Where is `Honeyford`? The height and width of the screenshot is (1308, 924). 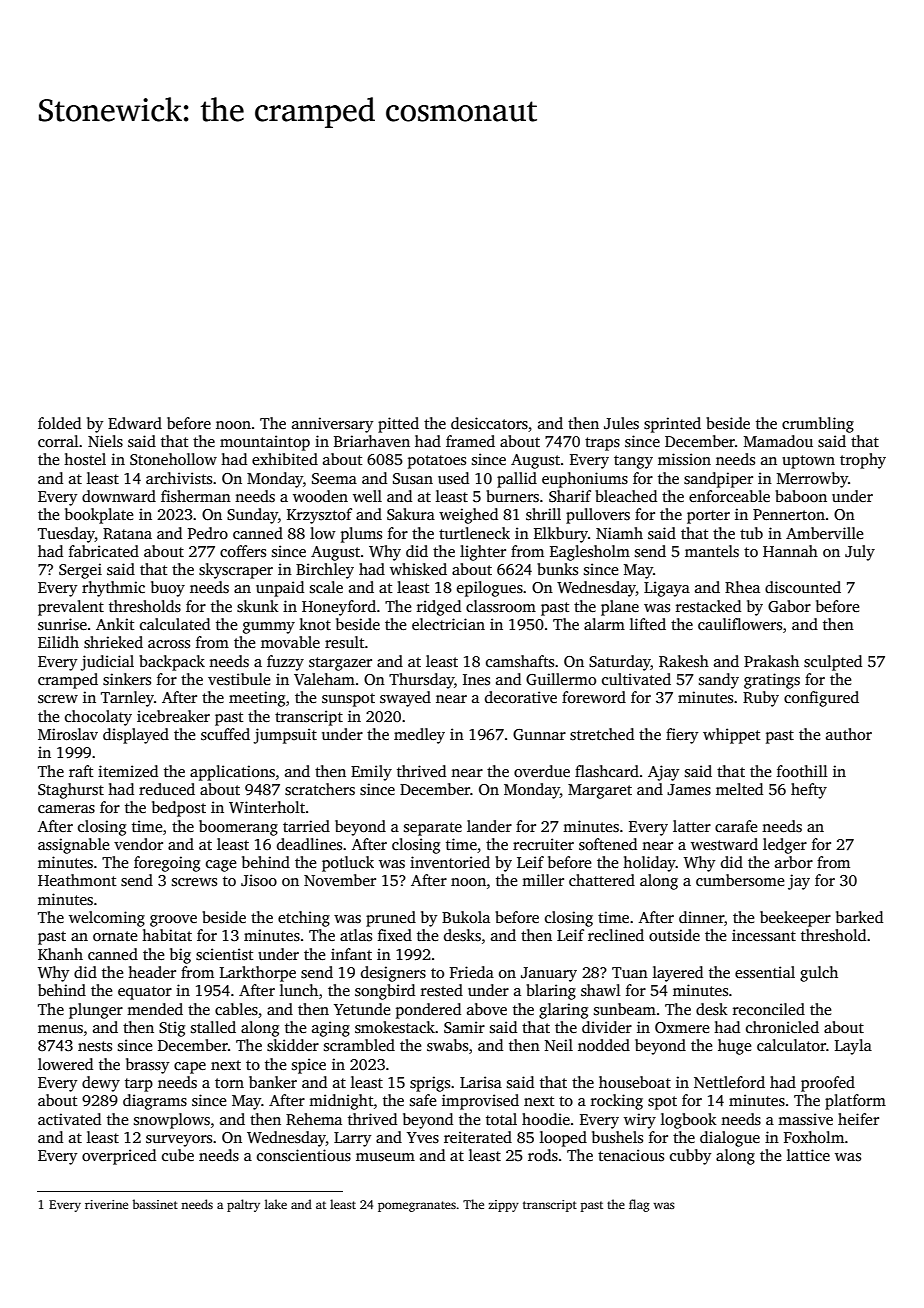
Honeyford is located at coordinates (339, 608).
